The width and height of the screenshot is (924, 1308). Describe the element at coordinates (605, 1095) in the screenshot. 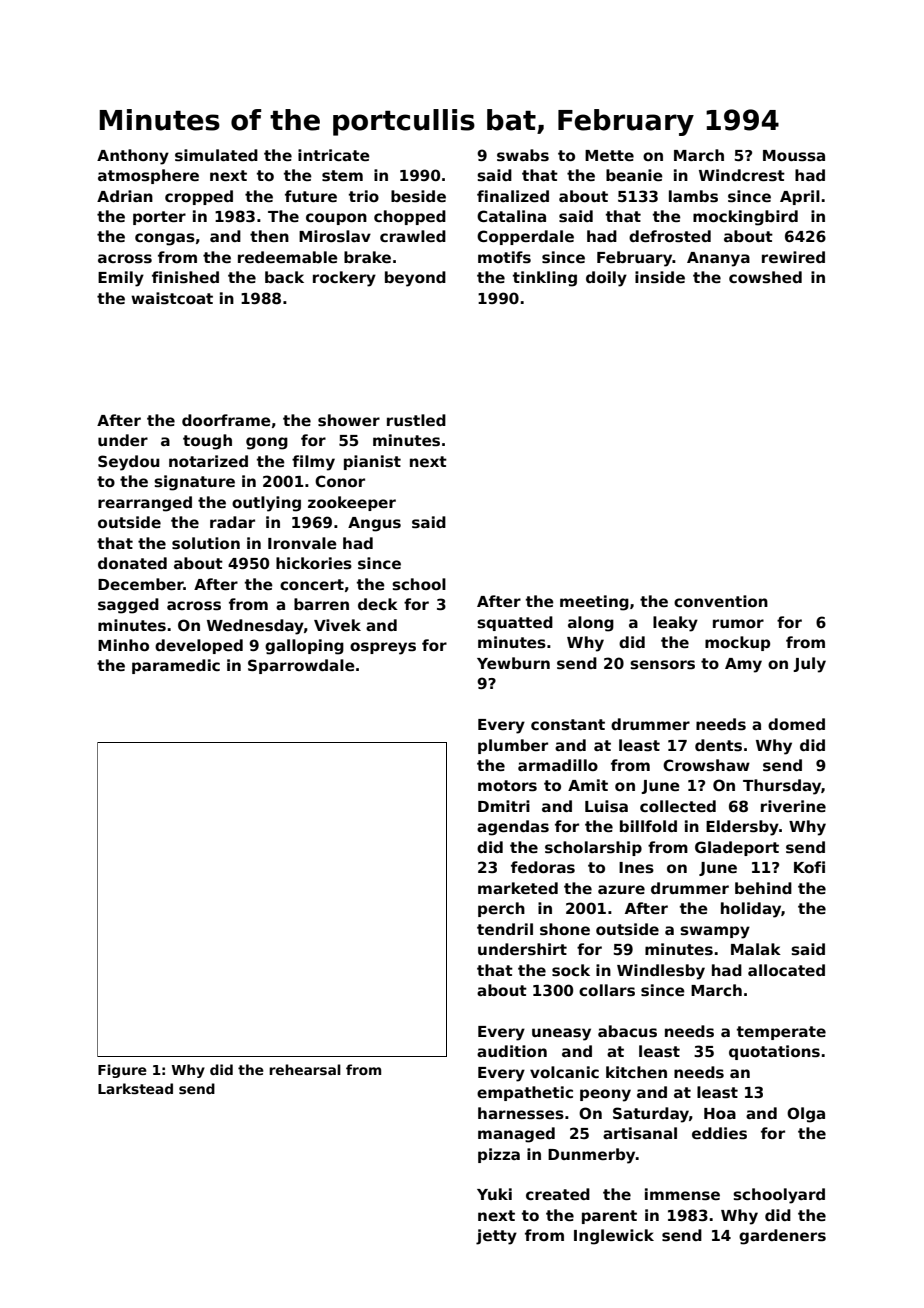

I see `peony` at that location.
